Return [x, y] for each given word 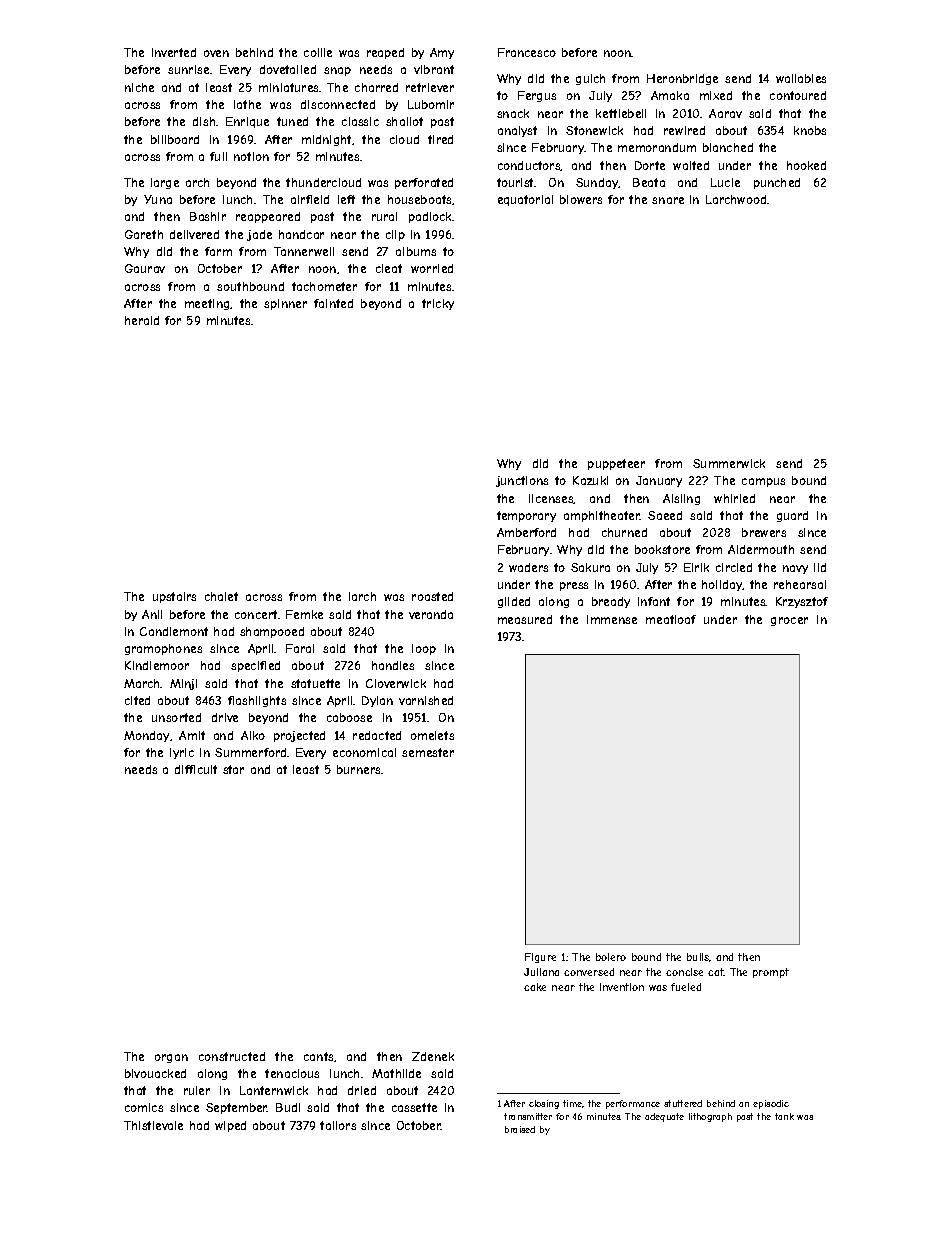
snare [668, 200]
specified [255, 666]
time [572, 1103]
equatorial [525, 200]
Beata [649, 182]
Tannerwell [304, 251]
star [233, 769]
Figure [540, 958]
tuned [292, 121]
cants [318, 1056]
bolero [611, 957]
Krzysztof [802, 602]
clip [395, 235]
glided [514, 602]
